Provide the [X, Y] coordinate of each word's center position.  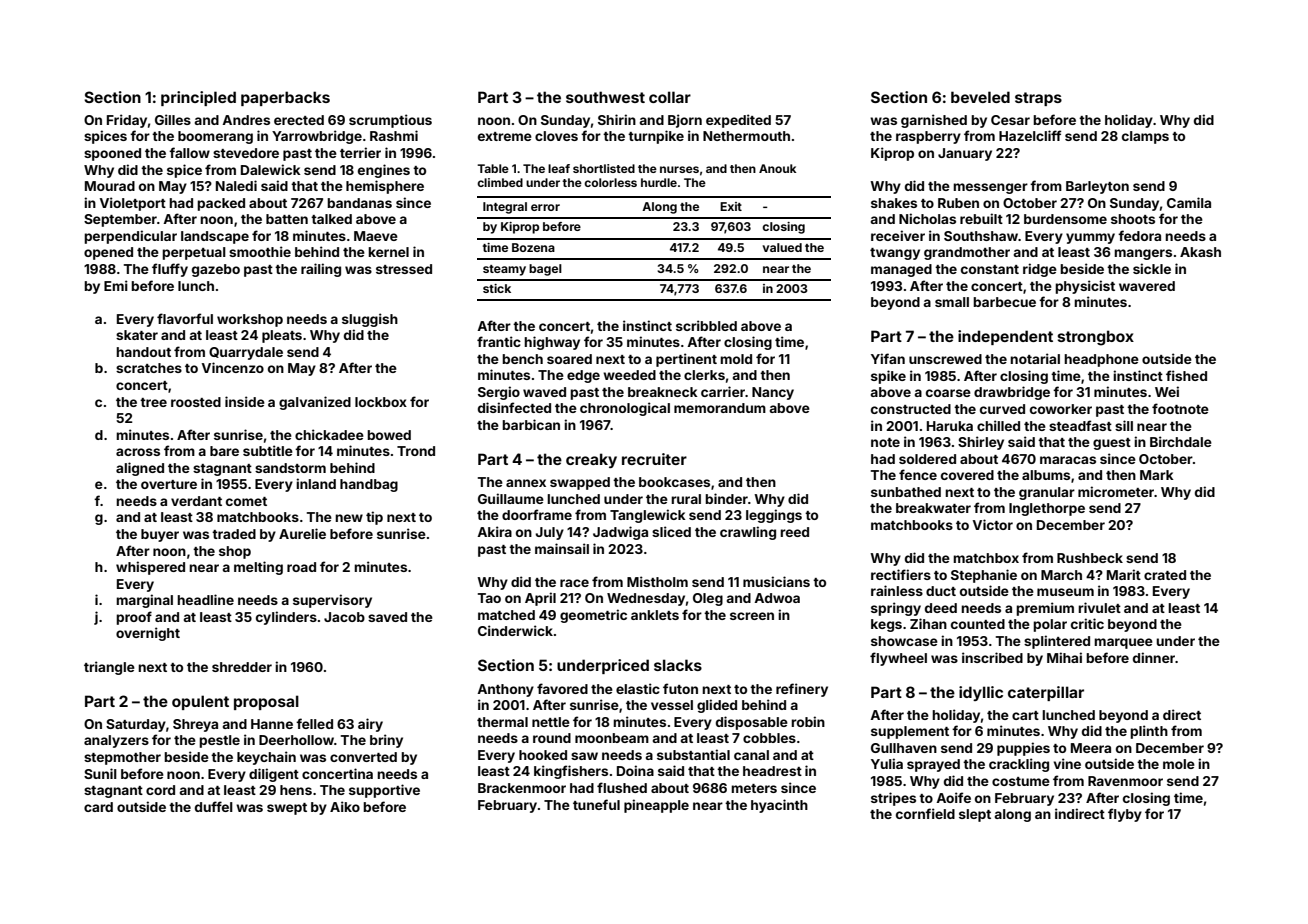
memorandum [720, 408]
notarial [1035, 358]
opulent [200, 702]
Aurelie [302, 533]
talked [331, 219]
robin [808, 721]
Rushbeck [1090, 558]
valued [782, 247]
